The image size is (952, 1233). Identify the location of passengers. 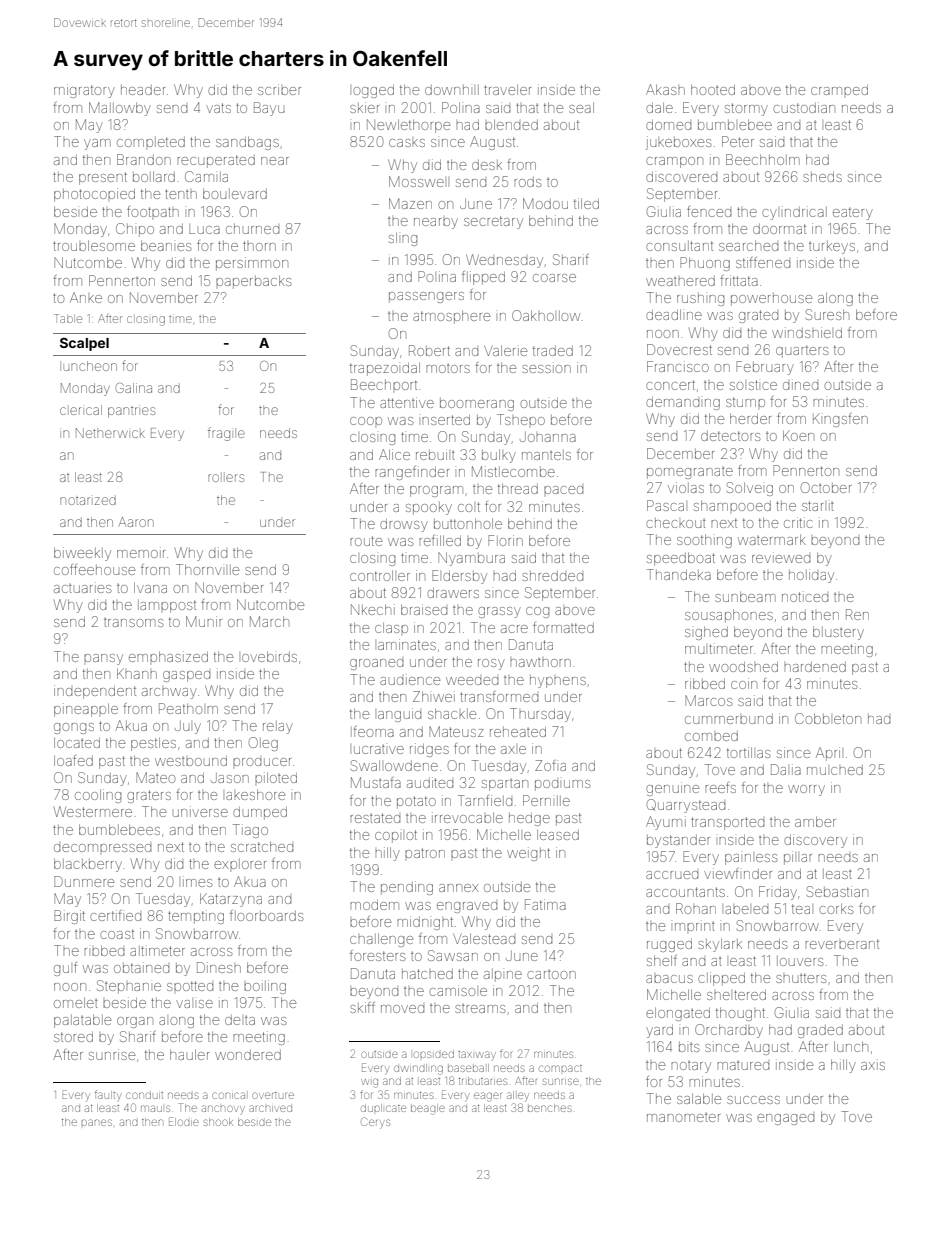
(426, 297).
